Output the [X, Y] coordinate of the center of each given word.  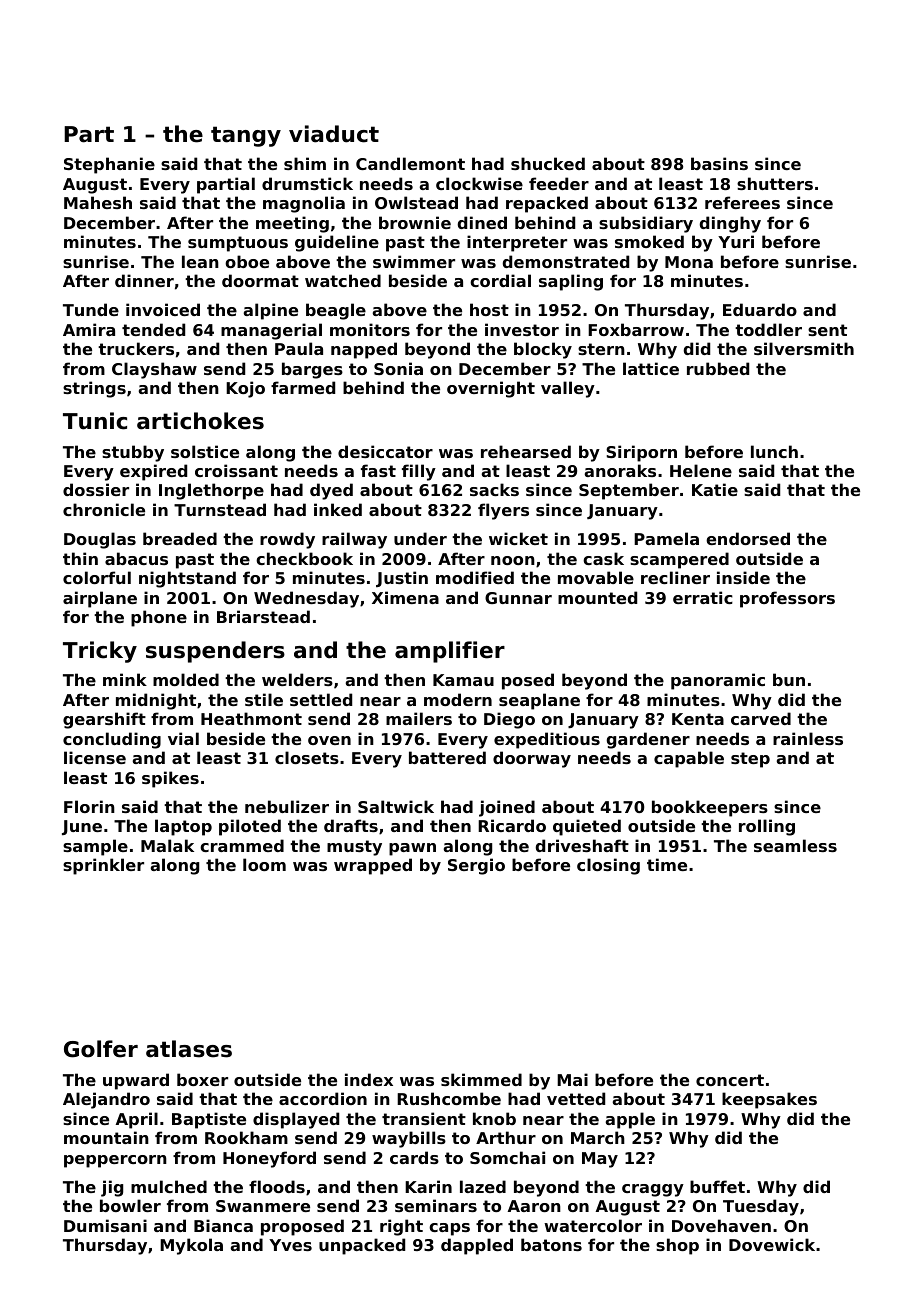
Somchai [507, 1157]
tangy [246, 136]
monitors [370, 329]
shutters [775, 183]
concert [730, 1080]
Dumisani [105, 1225]
